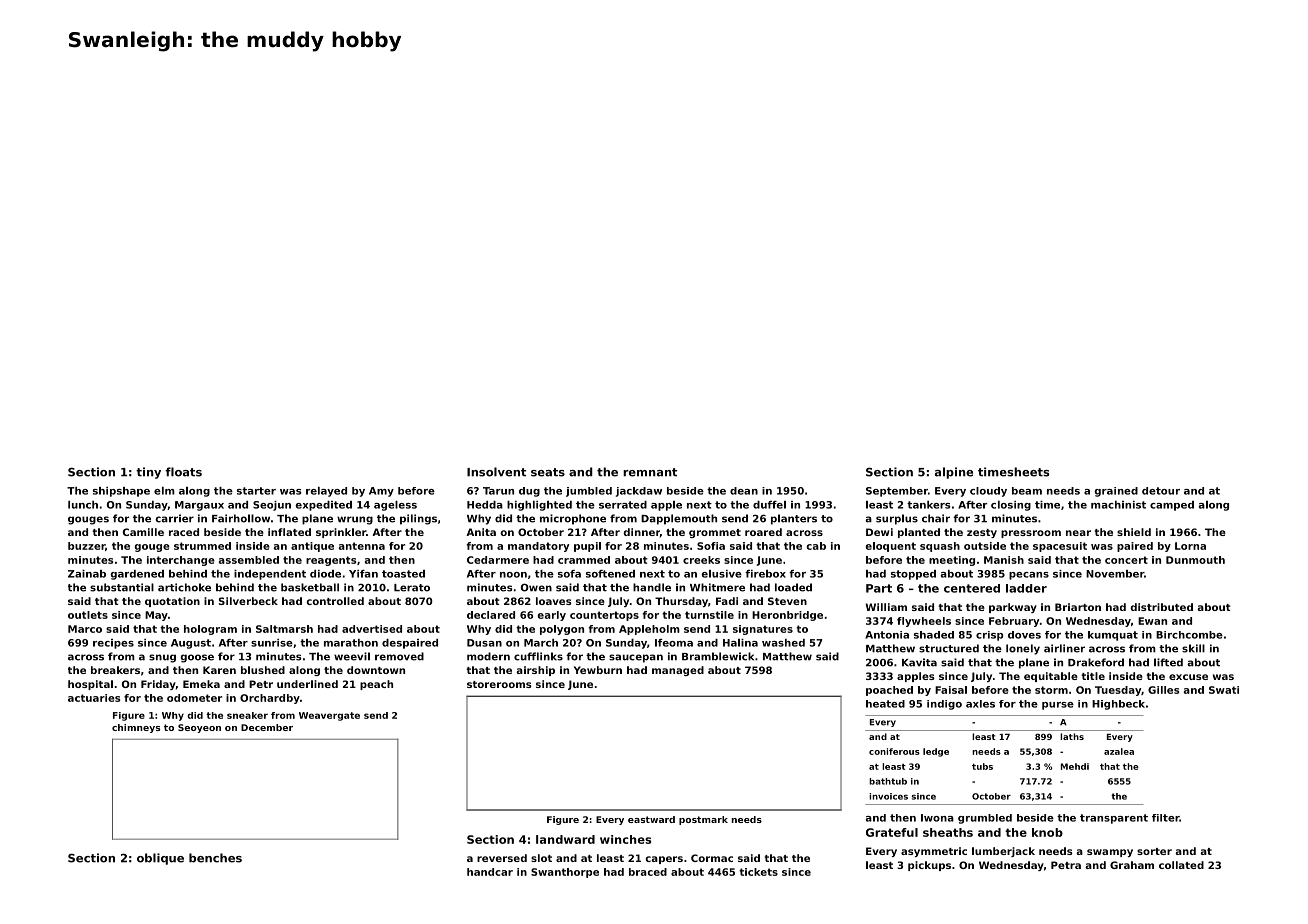 The width and height of the document is (1308, 924). I want to click on remnant, so click(650, 472).
